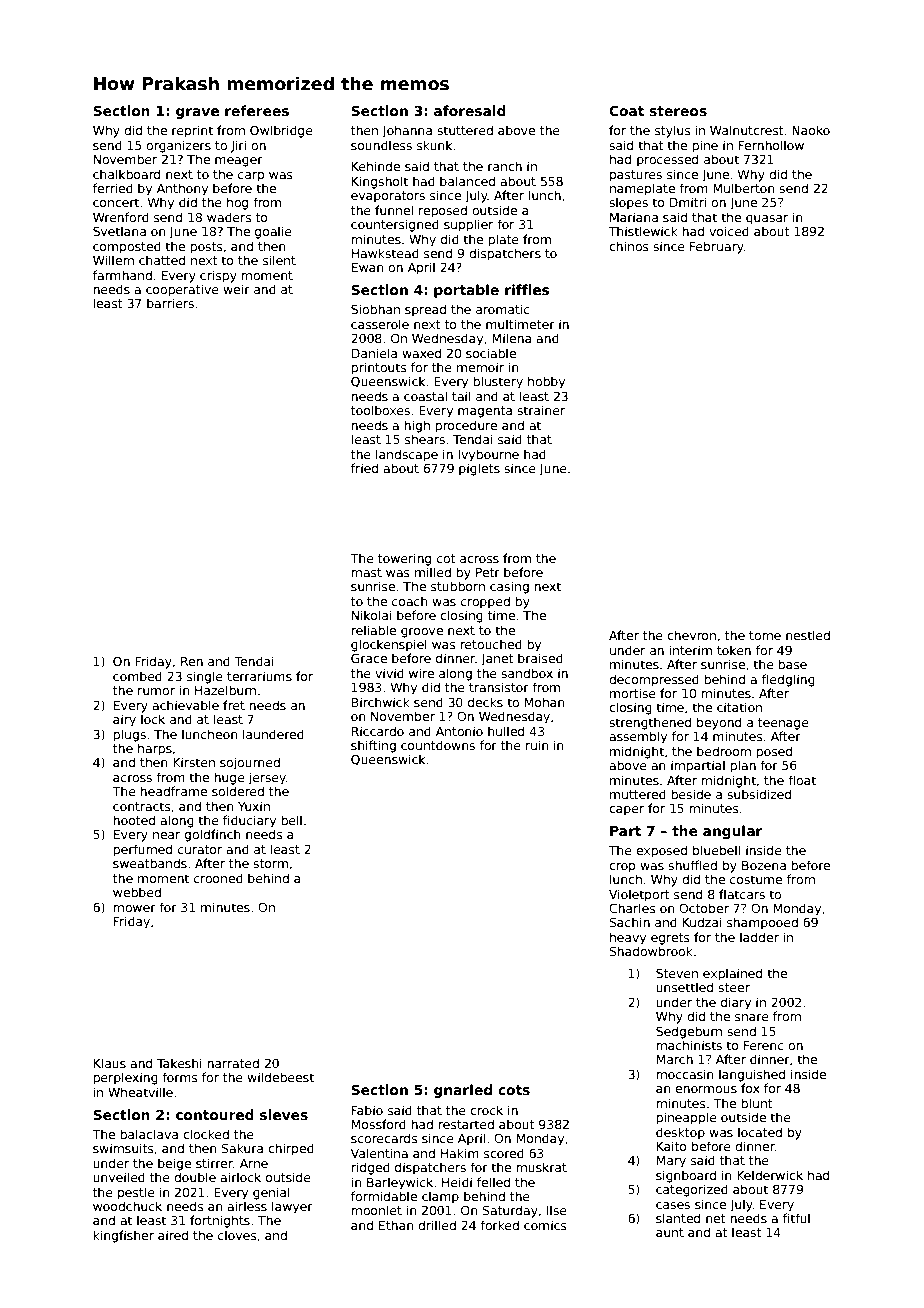  Describe the element at coordinates (229, 778) in the screenshot. I see `huge` at that location.
